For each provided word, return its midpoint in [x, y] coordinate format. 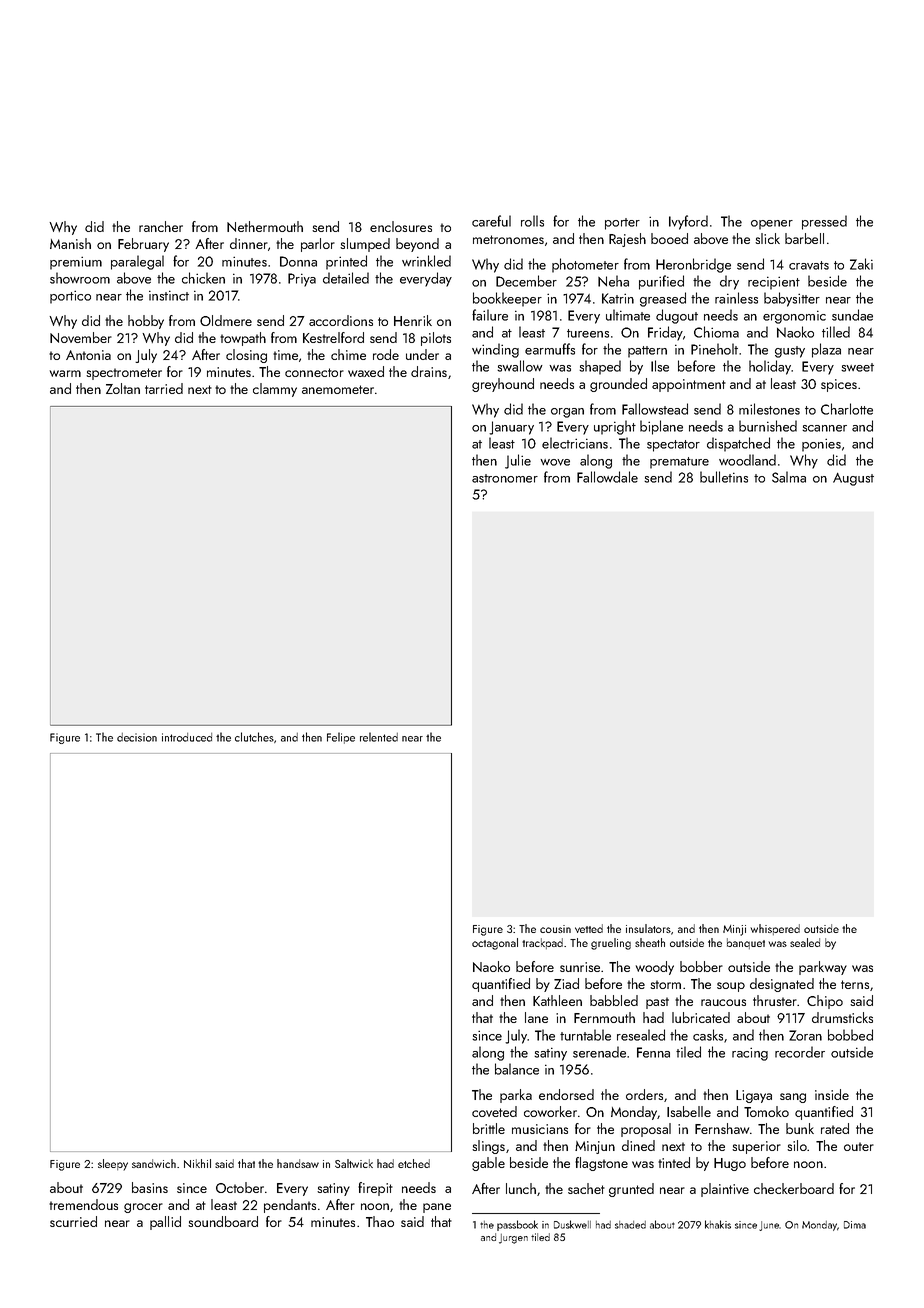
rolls [532, 221]
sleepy [113, 1165]
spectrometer [124, 374]
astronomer [505, 478]
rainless [736, 298]
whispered [775, 929]
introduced [187, 737]
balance [517, 1069]
